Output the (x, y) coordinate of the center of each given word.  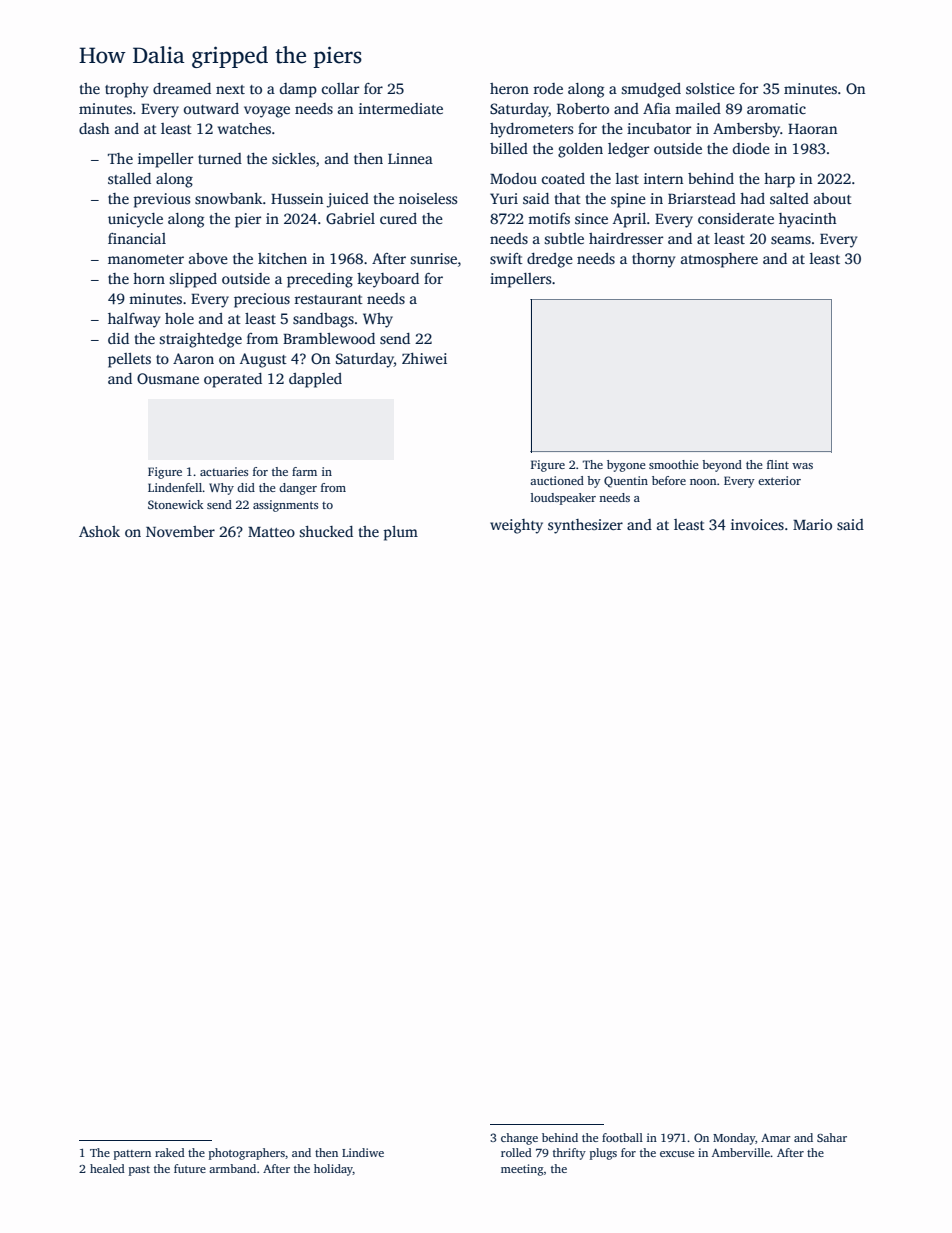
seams (791, 240)
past (139, 1171)
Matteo (271, 532)
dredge (550, 260)
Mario (812, 524)
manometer (146, 259)
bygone (626, 466)
